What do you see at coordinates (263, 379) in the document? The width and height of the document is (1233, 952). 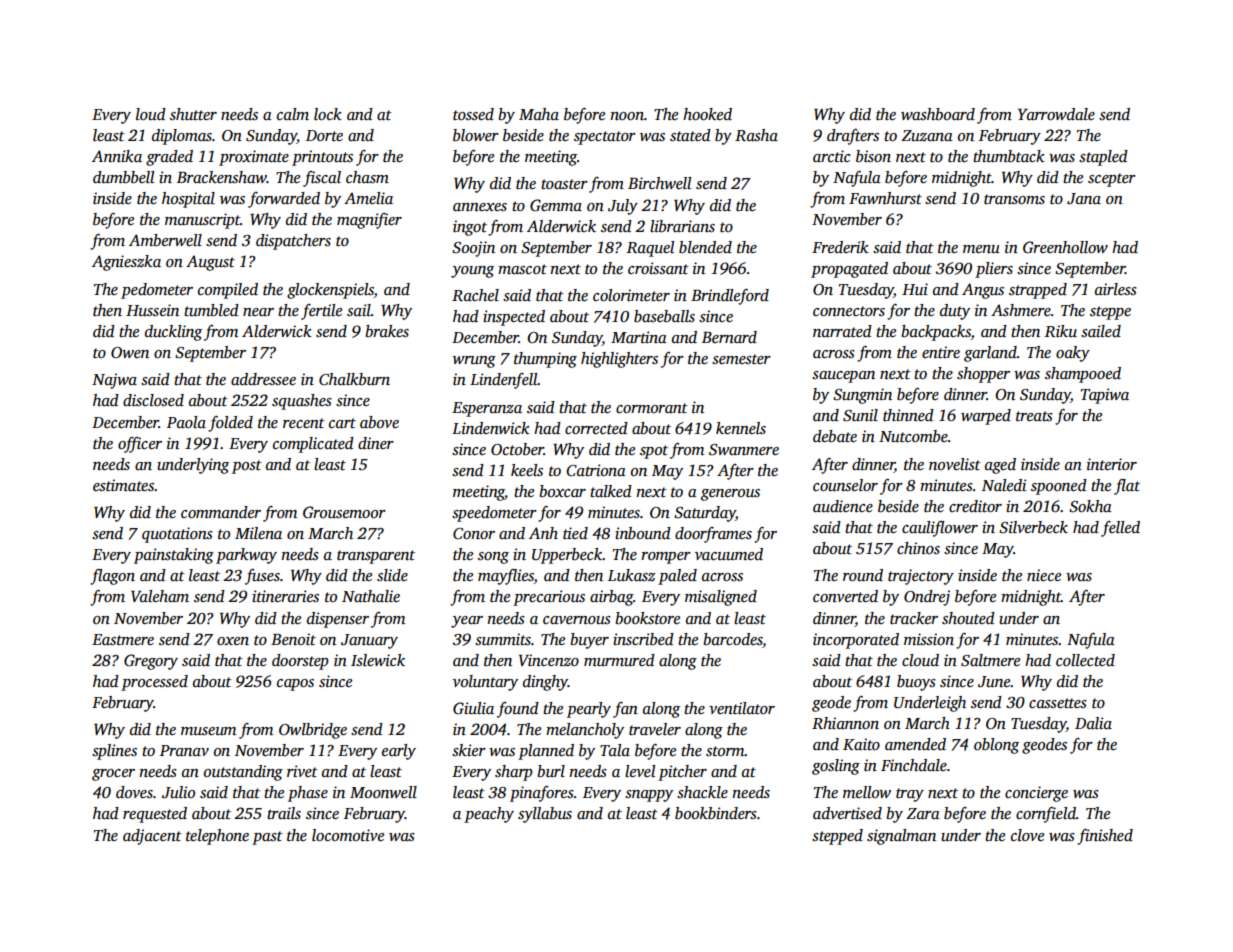 I see `addressee` at bounding box center [263, 379].
